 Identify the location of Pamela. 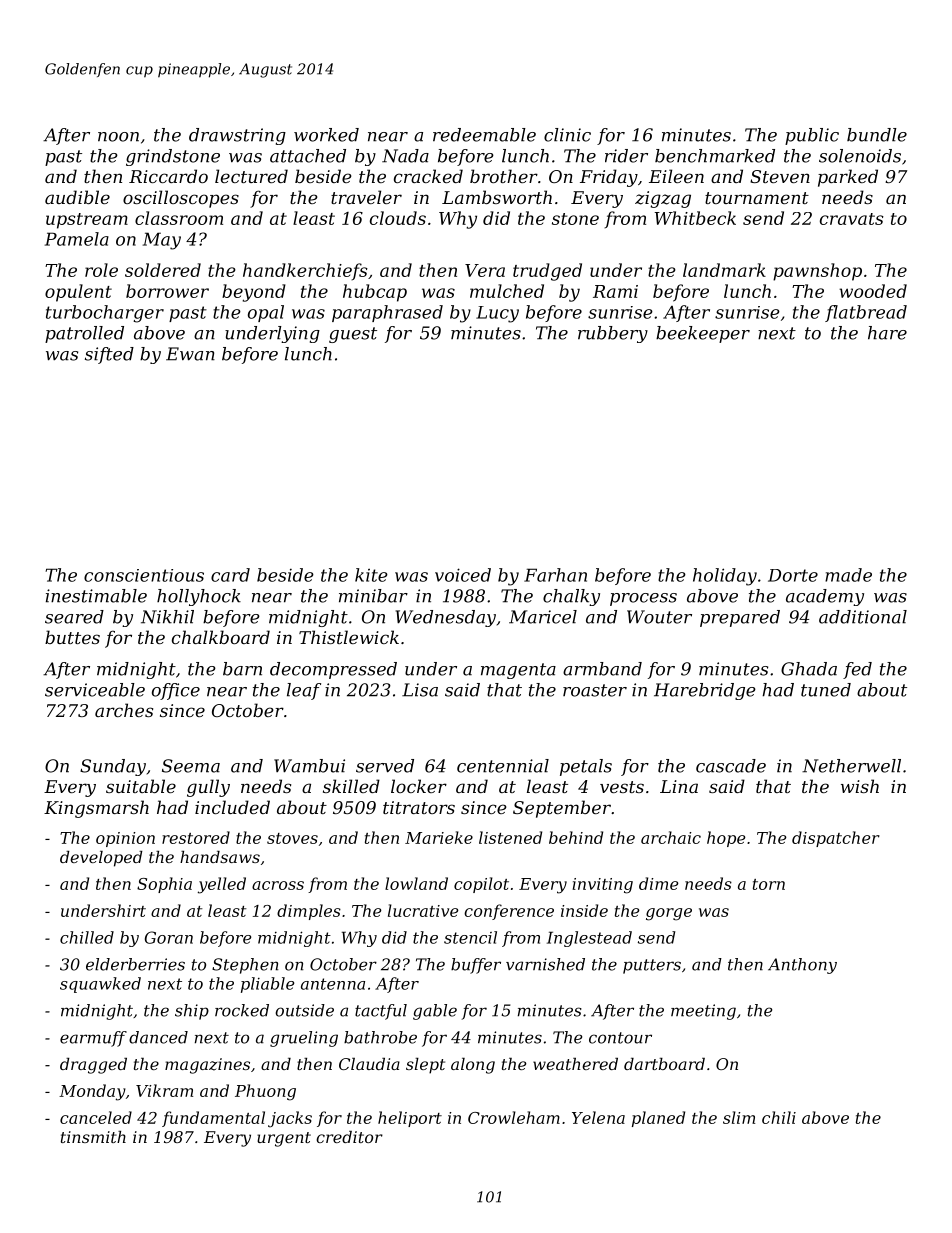
(77, 239).
